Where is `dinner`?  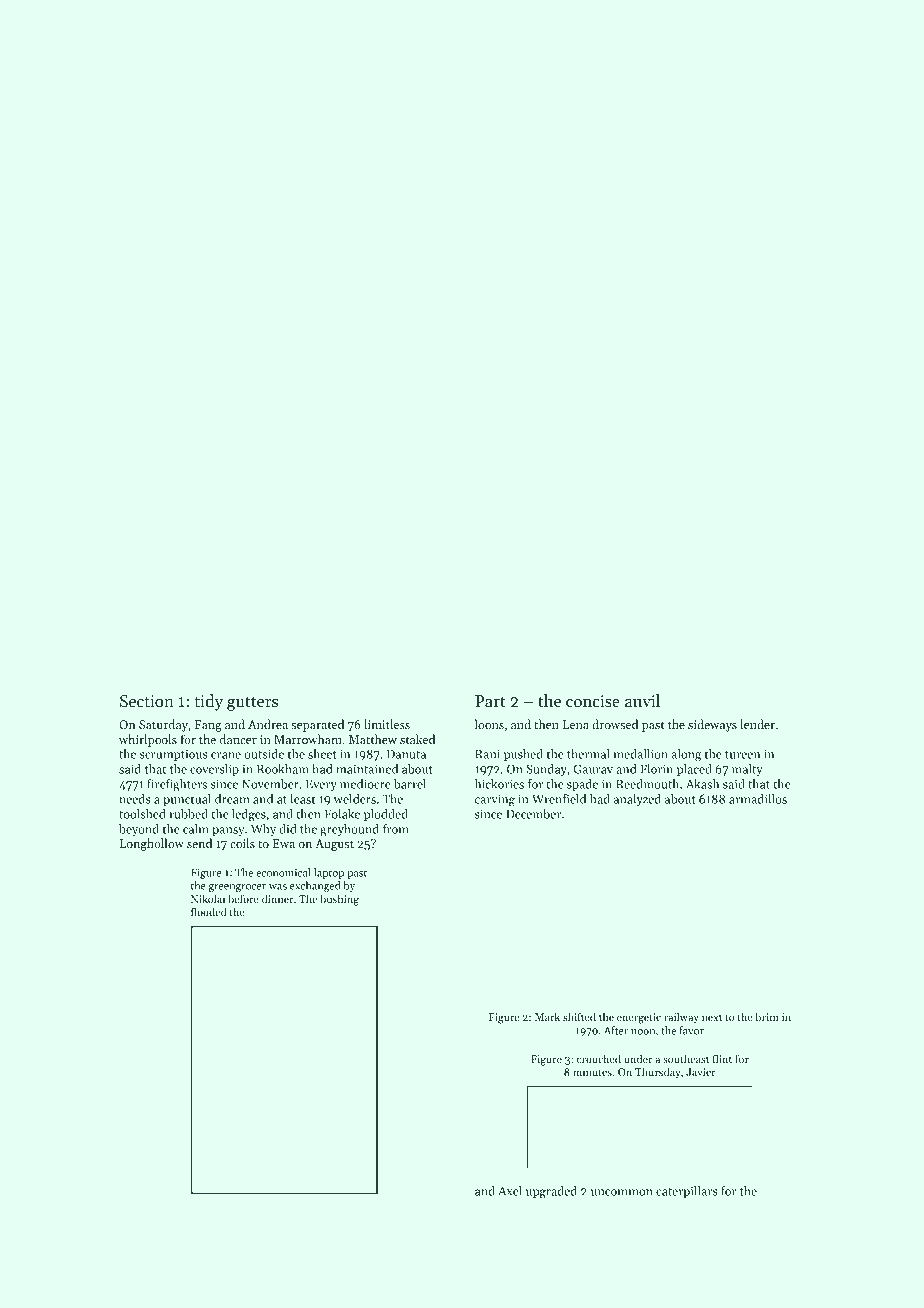
dinner is located at coordinates (278, 898).
